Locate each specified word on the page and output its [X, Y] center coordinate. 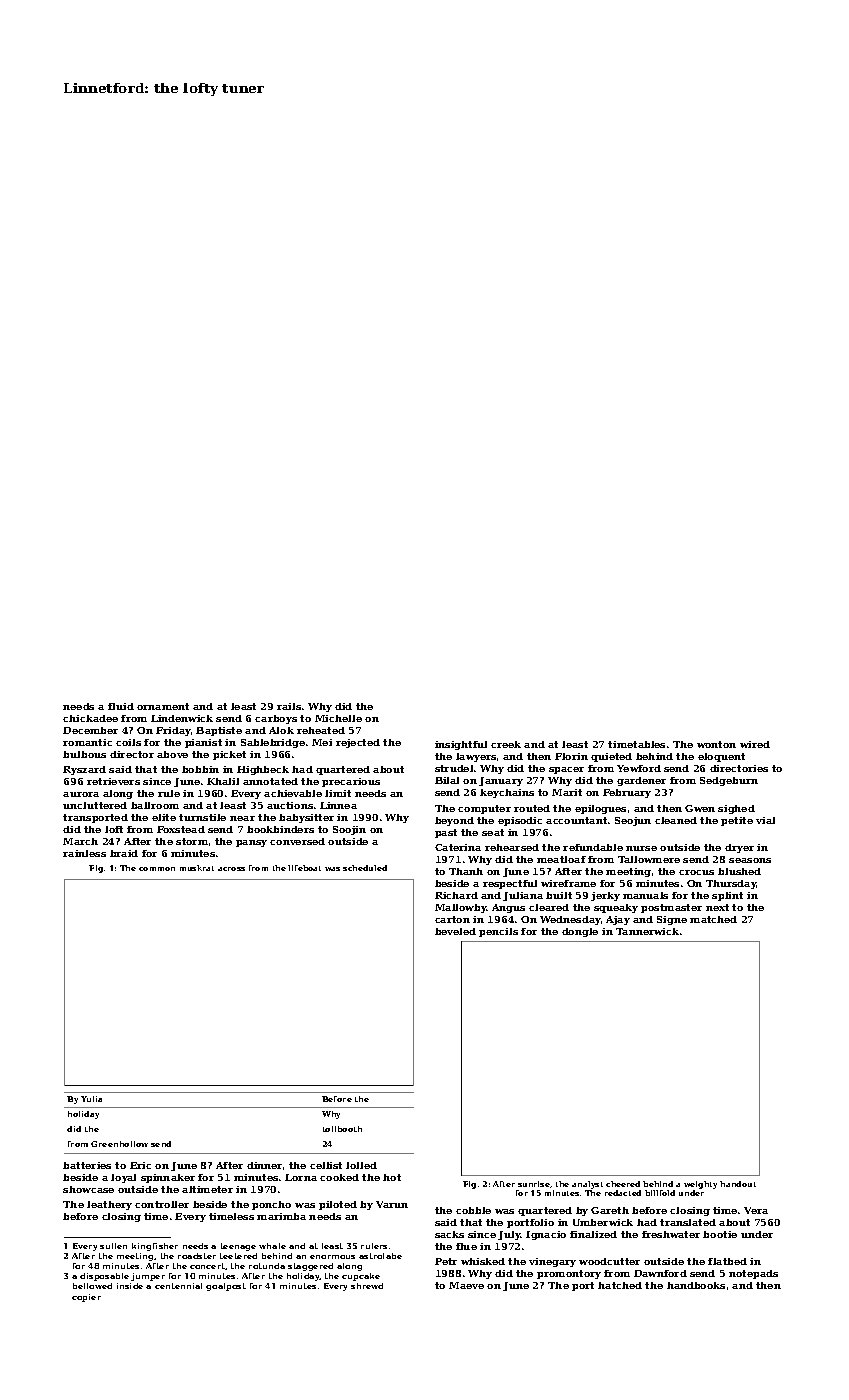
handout [738, 1184]
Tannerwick [647, 931]
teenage [238, 1247]
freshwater [671, 1234]
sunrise [534, 1184]
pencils [498, 932]
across [231, 869]
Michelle [338, 718]
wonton [716, 744]
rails [289, 706]
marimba [281, 1216]
